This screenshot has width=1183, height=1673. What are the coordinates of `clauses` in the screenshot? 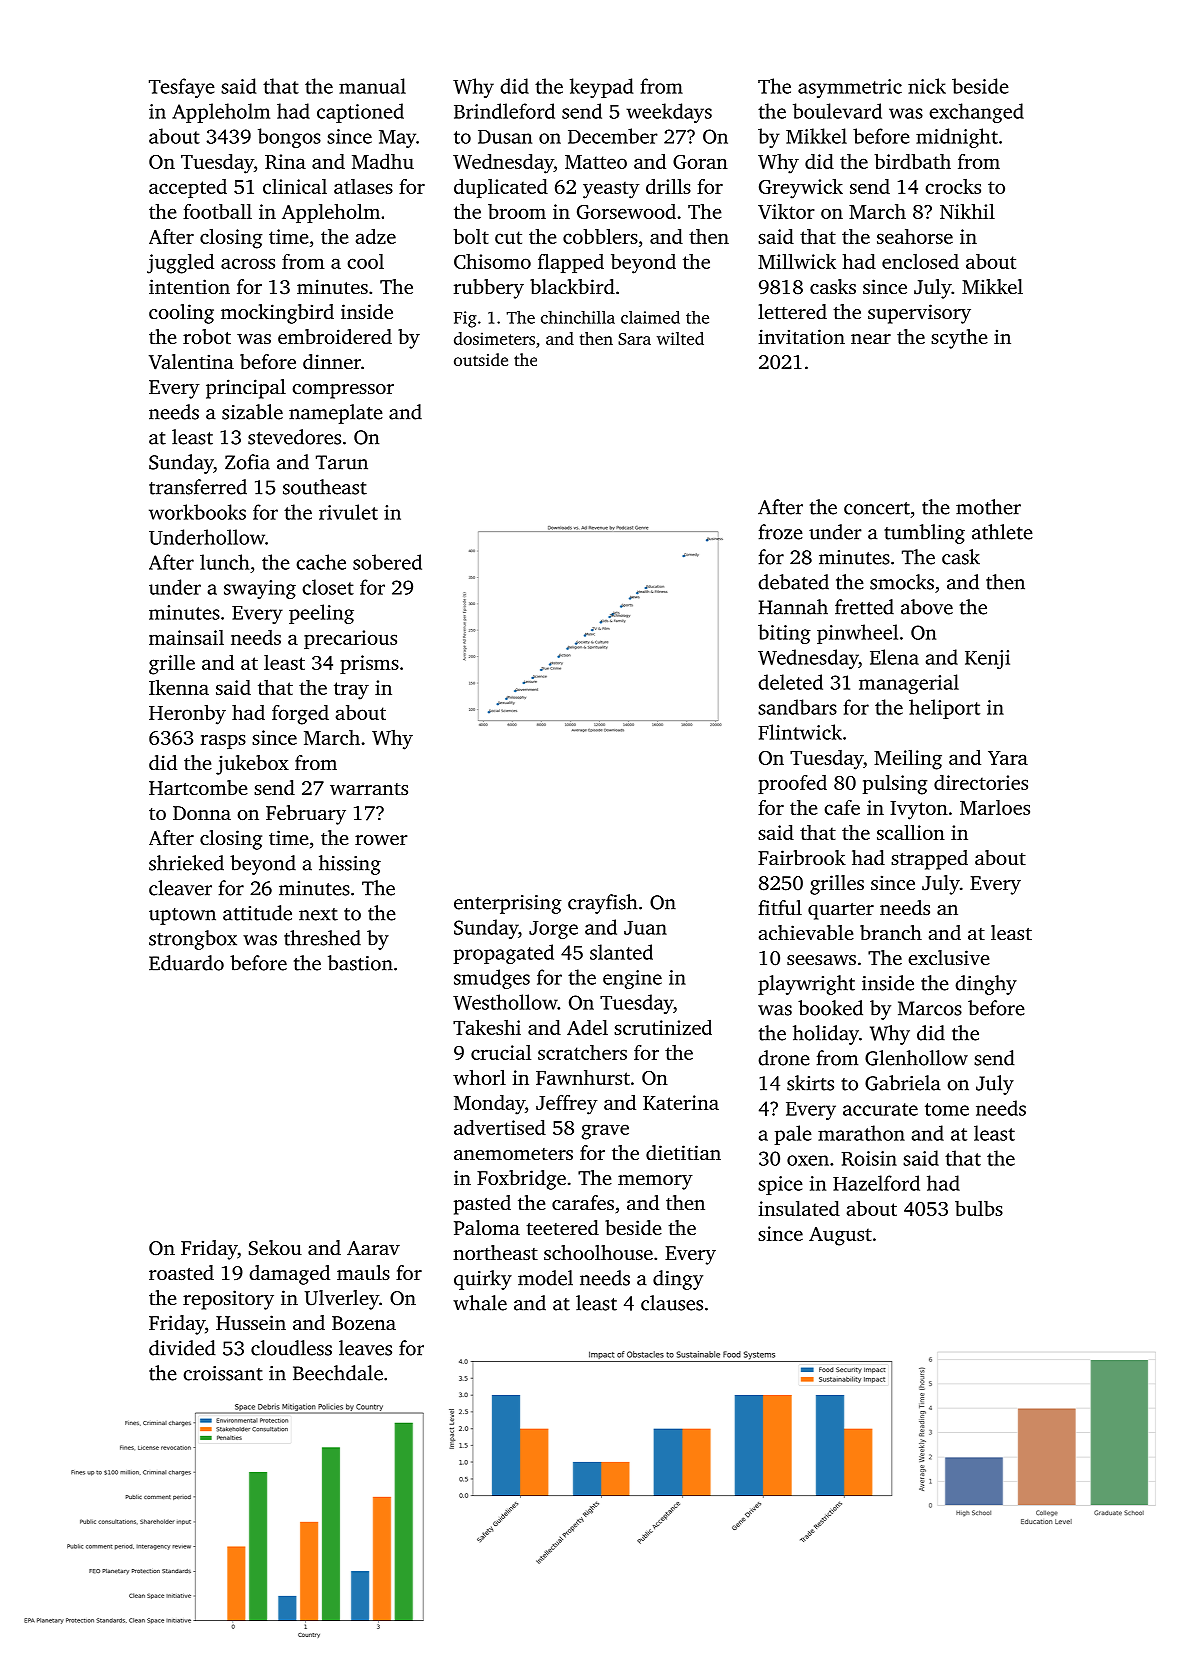 It's located at (672, 1303).
